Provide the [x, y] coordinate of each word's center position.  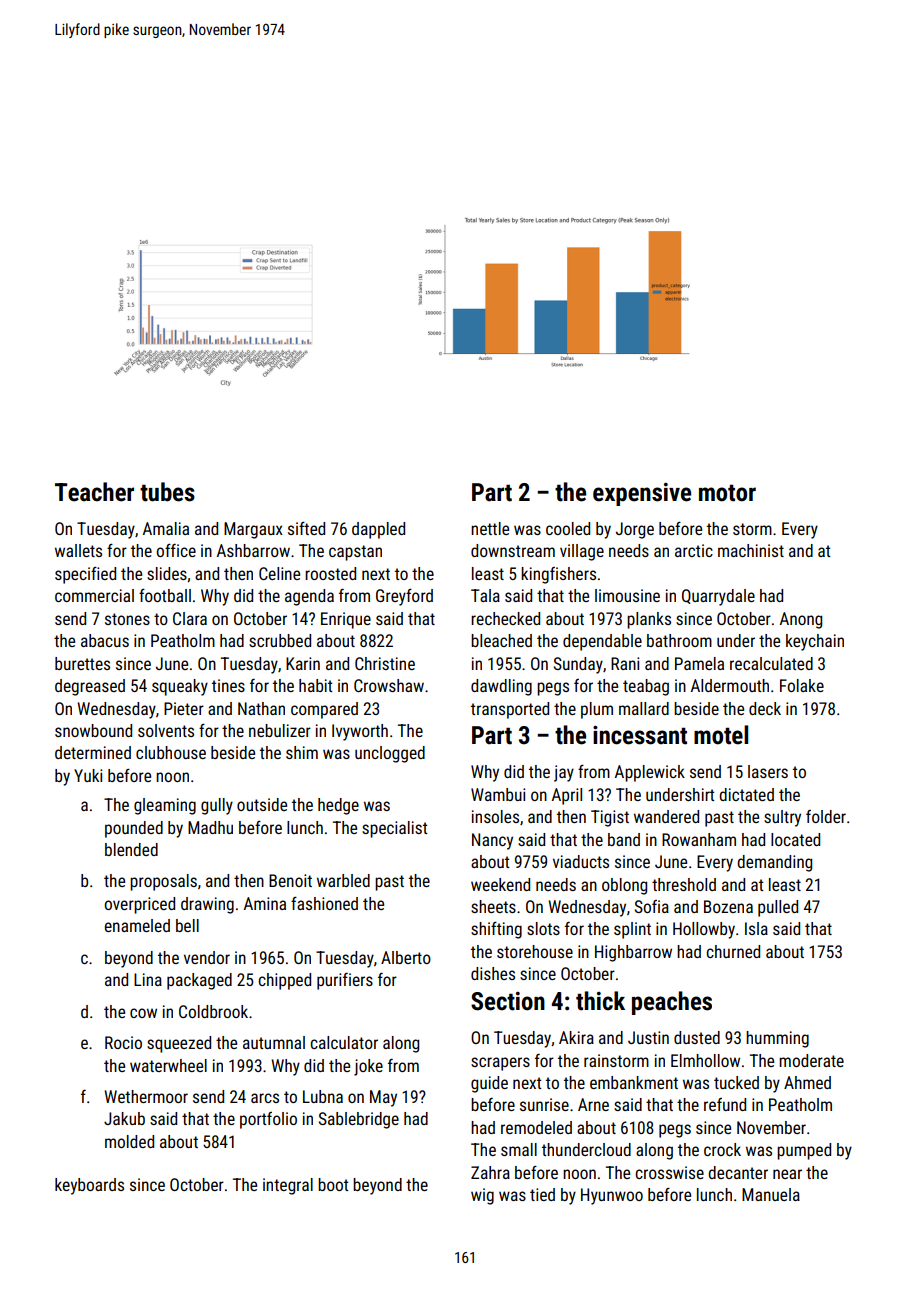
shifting [496, 930]
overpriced [139, 905]
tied [542, 1194]
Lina [148, 979]
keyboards [89, 1186]
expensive [642, 494]
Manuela [771, 1194]
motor [727, 493]
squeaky [180, 687]
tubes [167, 492]
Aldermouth [730, 685]
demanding [774, 863]
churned [733, 951]
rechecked [505, 618]
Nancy [492, 841]
